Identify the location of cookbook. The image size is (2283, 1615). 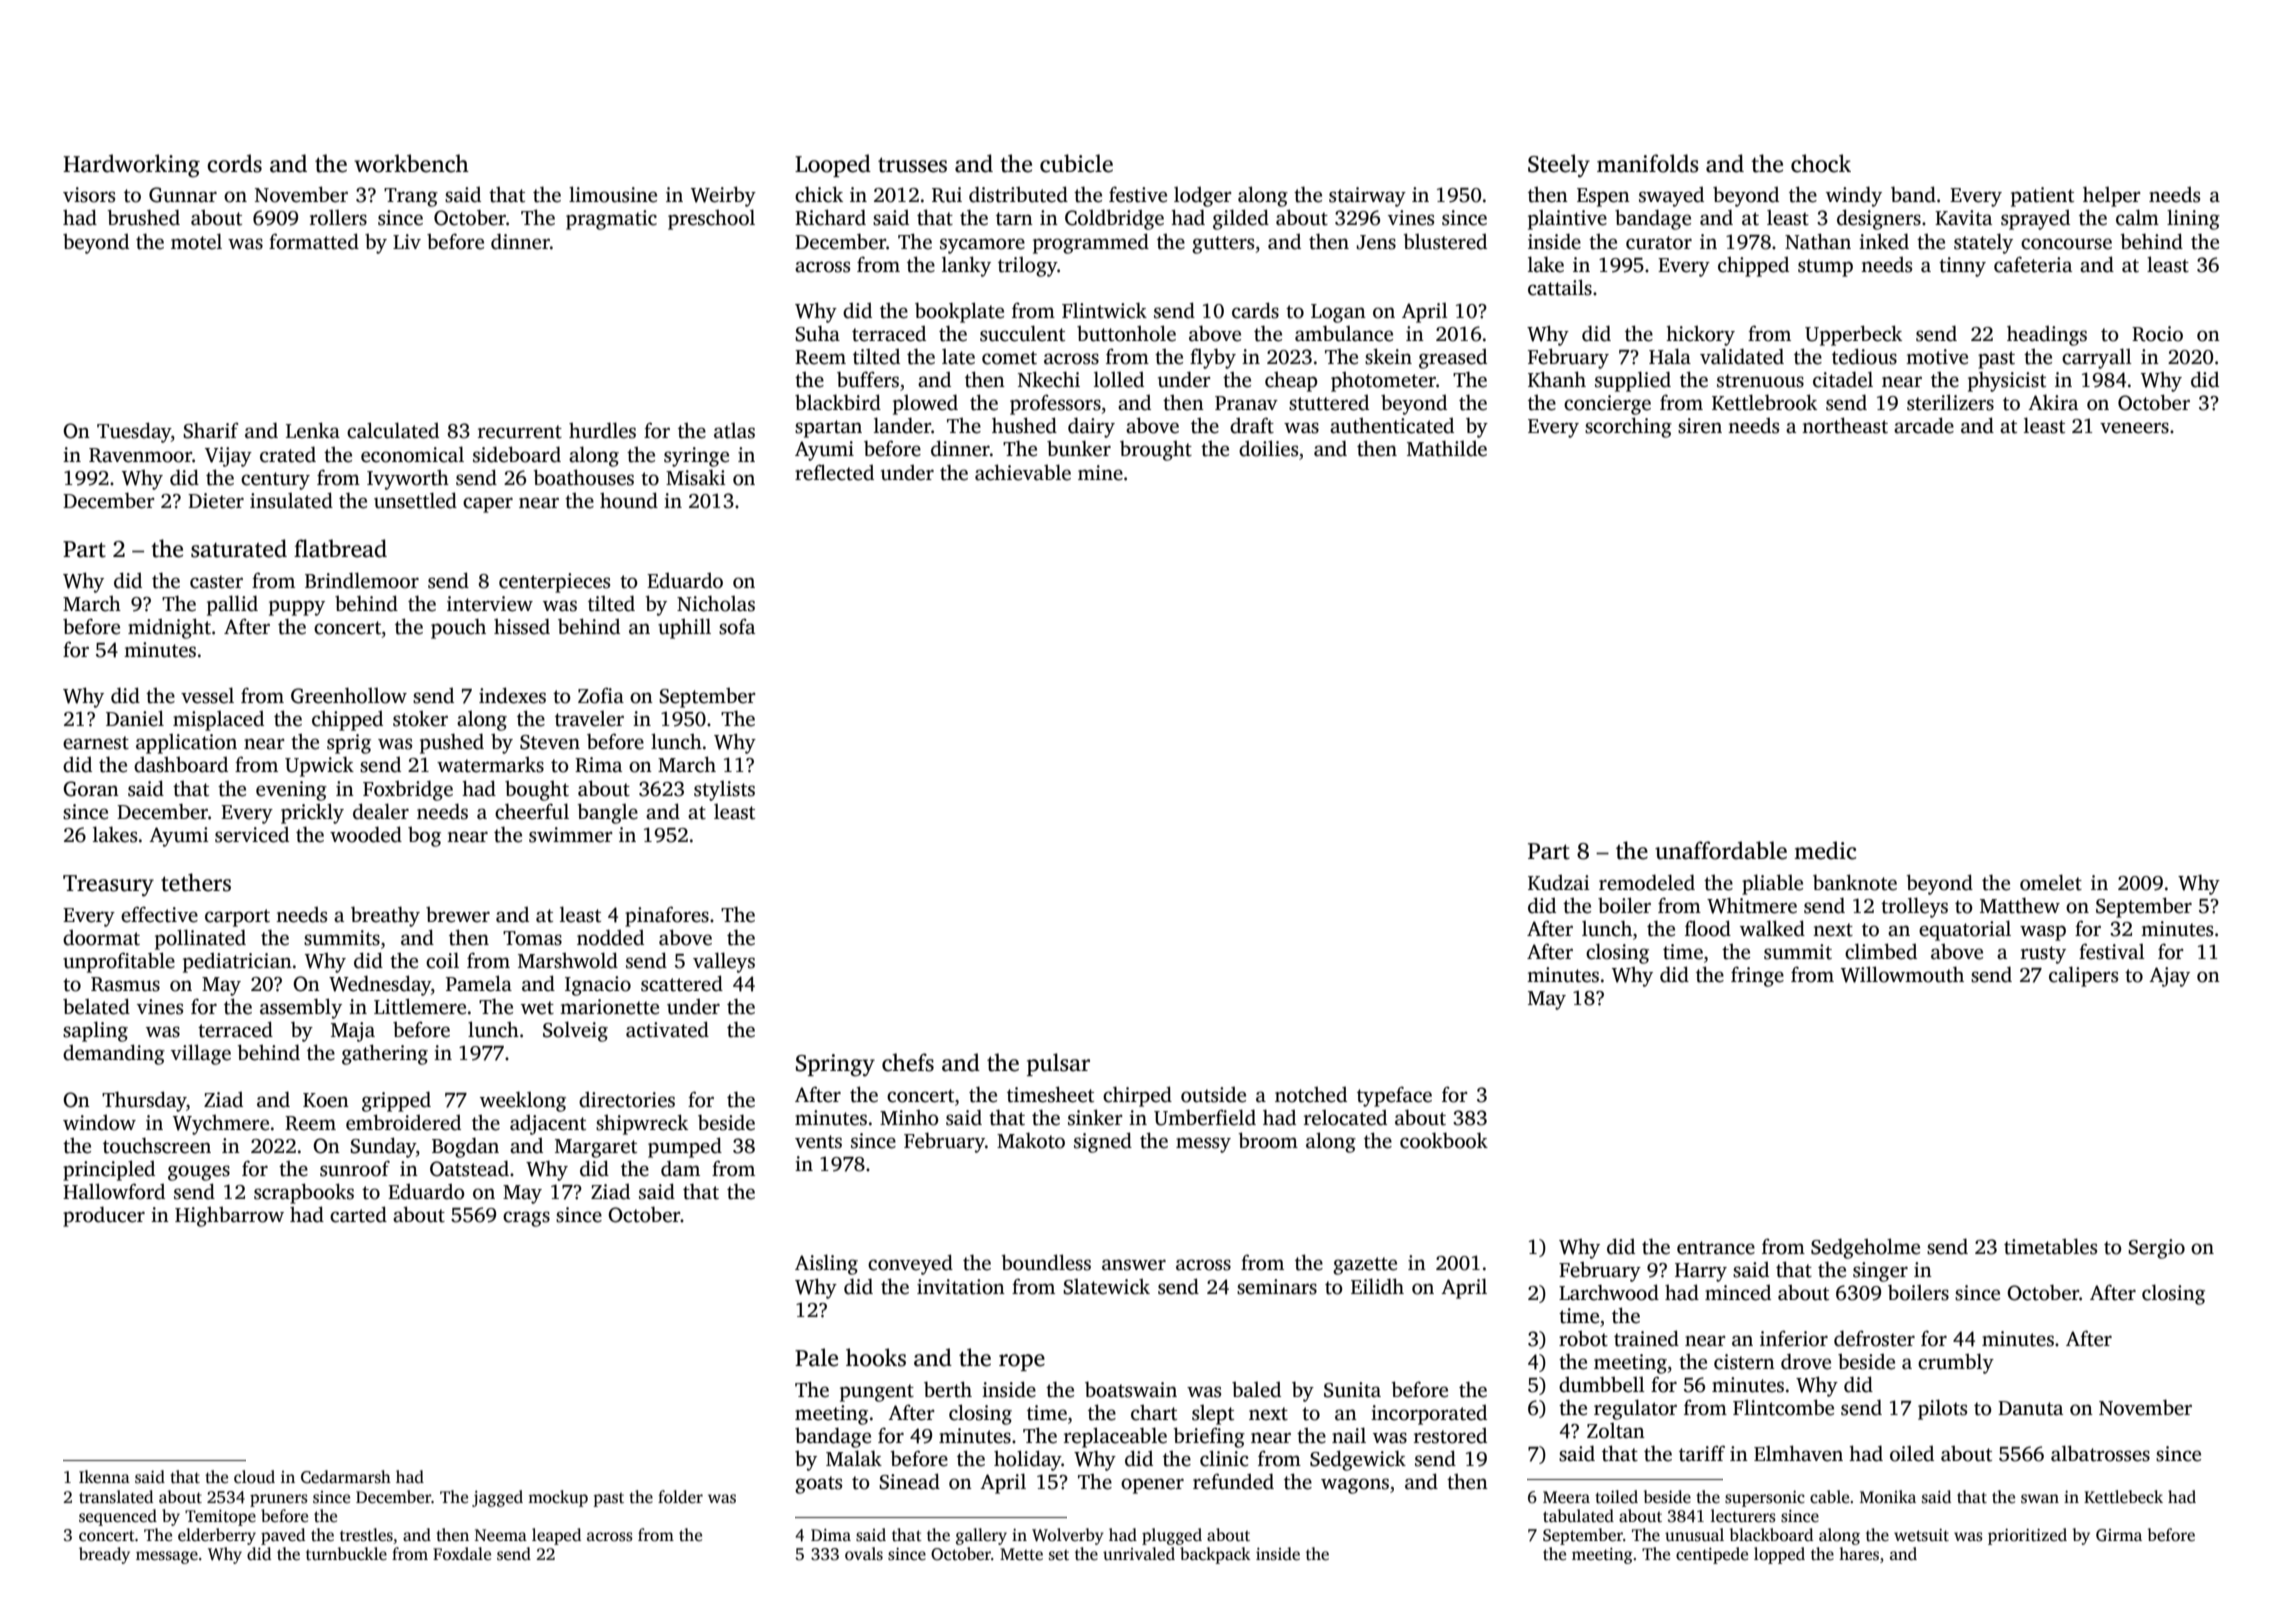
(1444, 1140).
